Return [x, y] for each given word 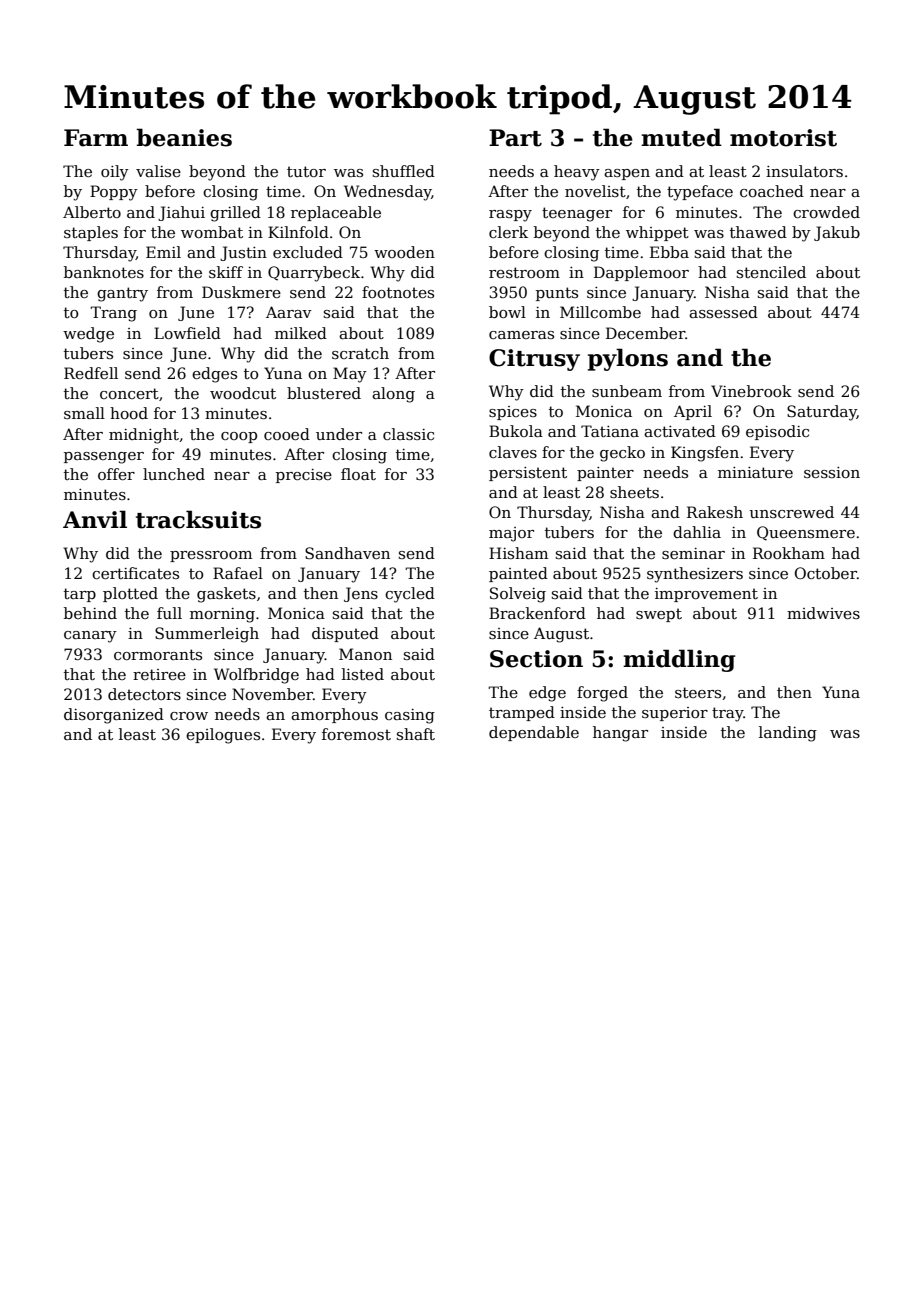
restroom [524, 272]
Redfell [91, 373]
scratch [360, 353]
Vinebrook [751, 391]
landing [788, 734]
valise [158, 171]
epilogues [223, 736]
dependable [534, 733]
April [693, 412]
